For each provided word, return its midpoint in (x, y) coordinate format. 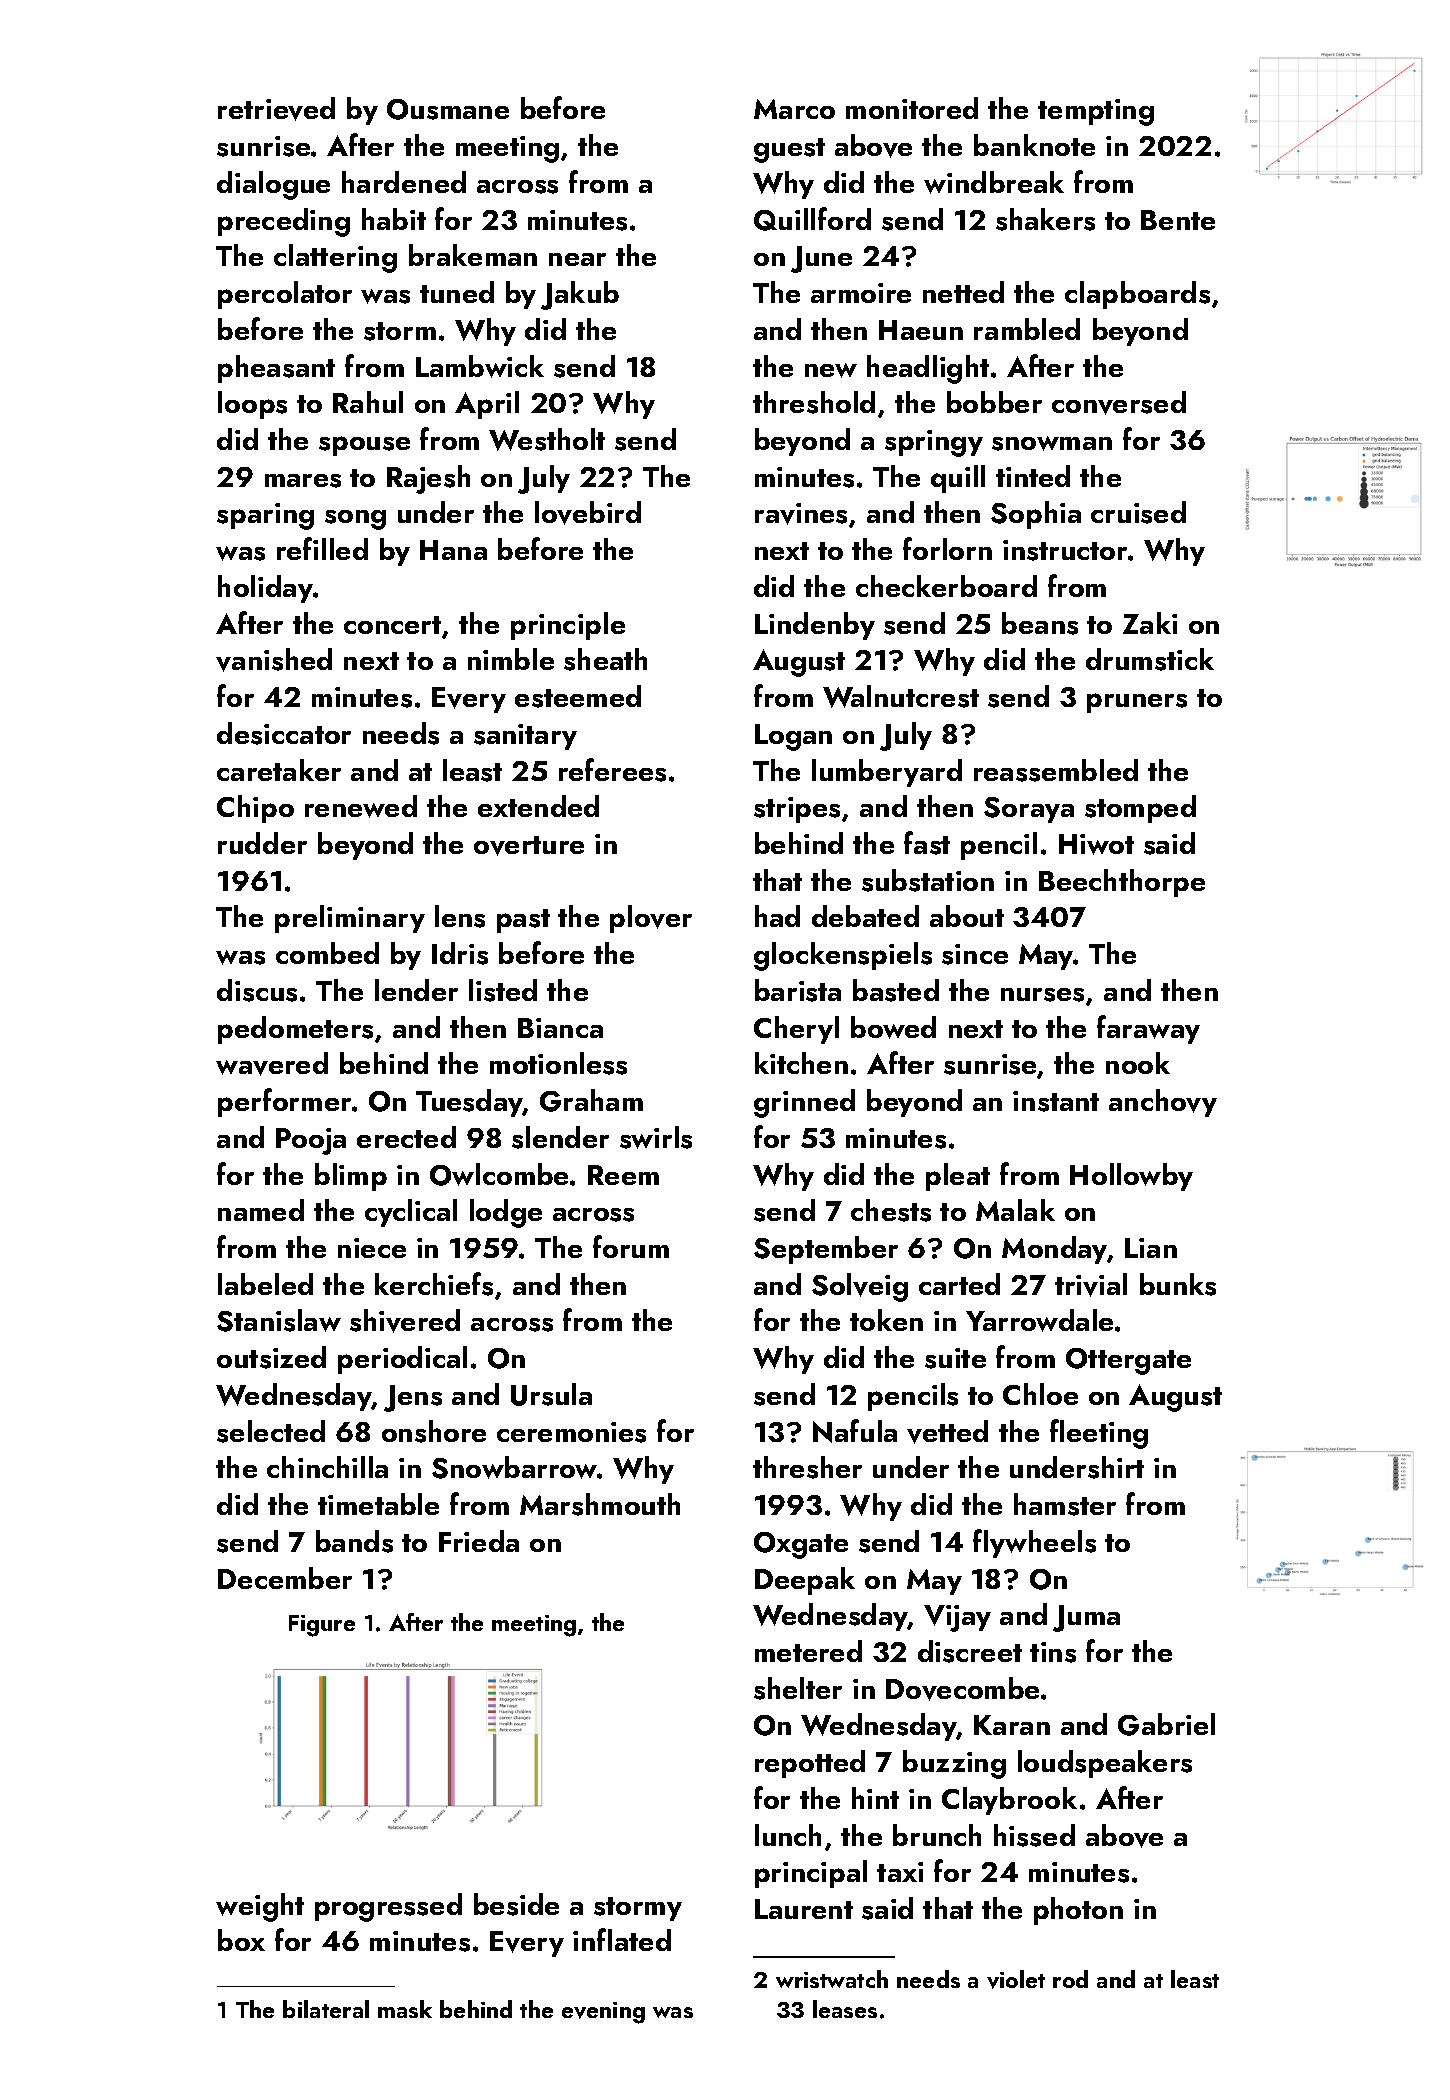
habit (394, 219)
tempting (1096, 112)
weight (260, 1907)
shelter (798, 1688)
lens (460, 916)
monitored (912, 108)
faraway (1148, 1029)
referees (612, 770)
